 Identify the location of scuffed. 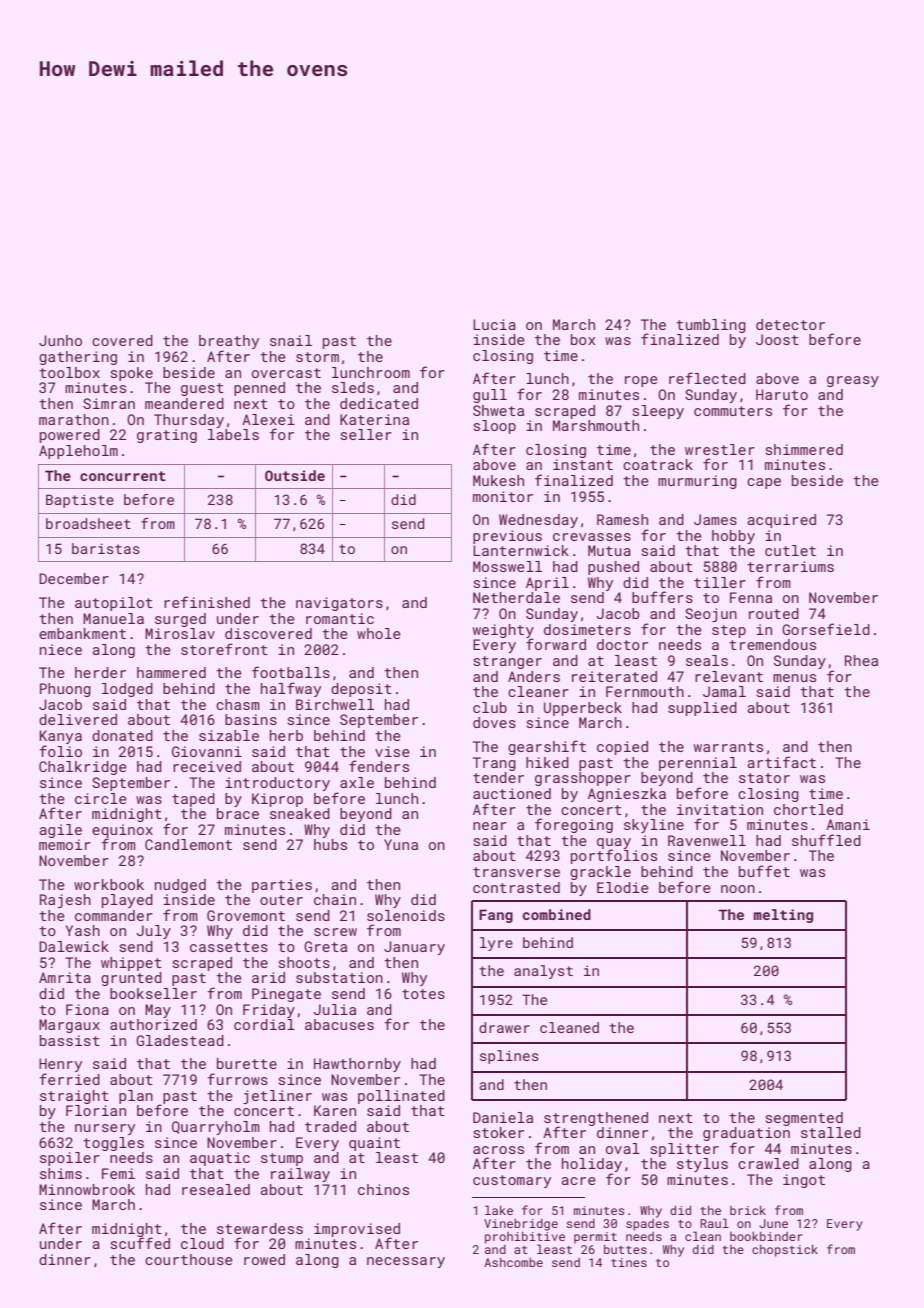
(140, 1243).
